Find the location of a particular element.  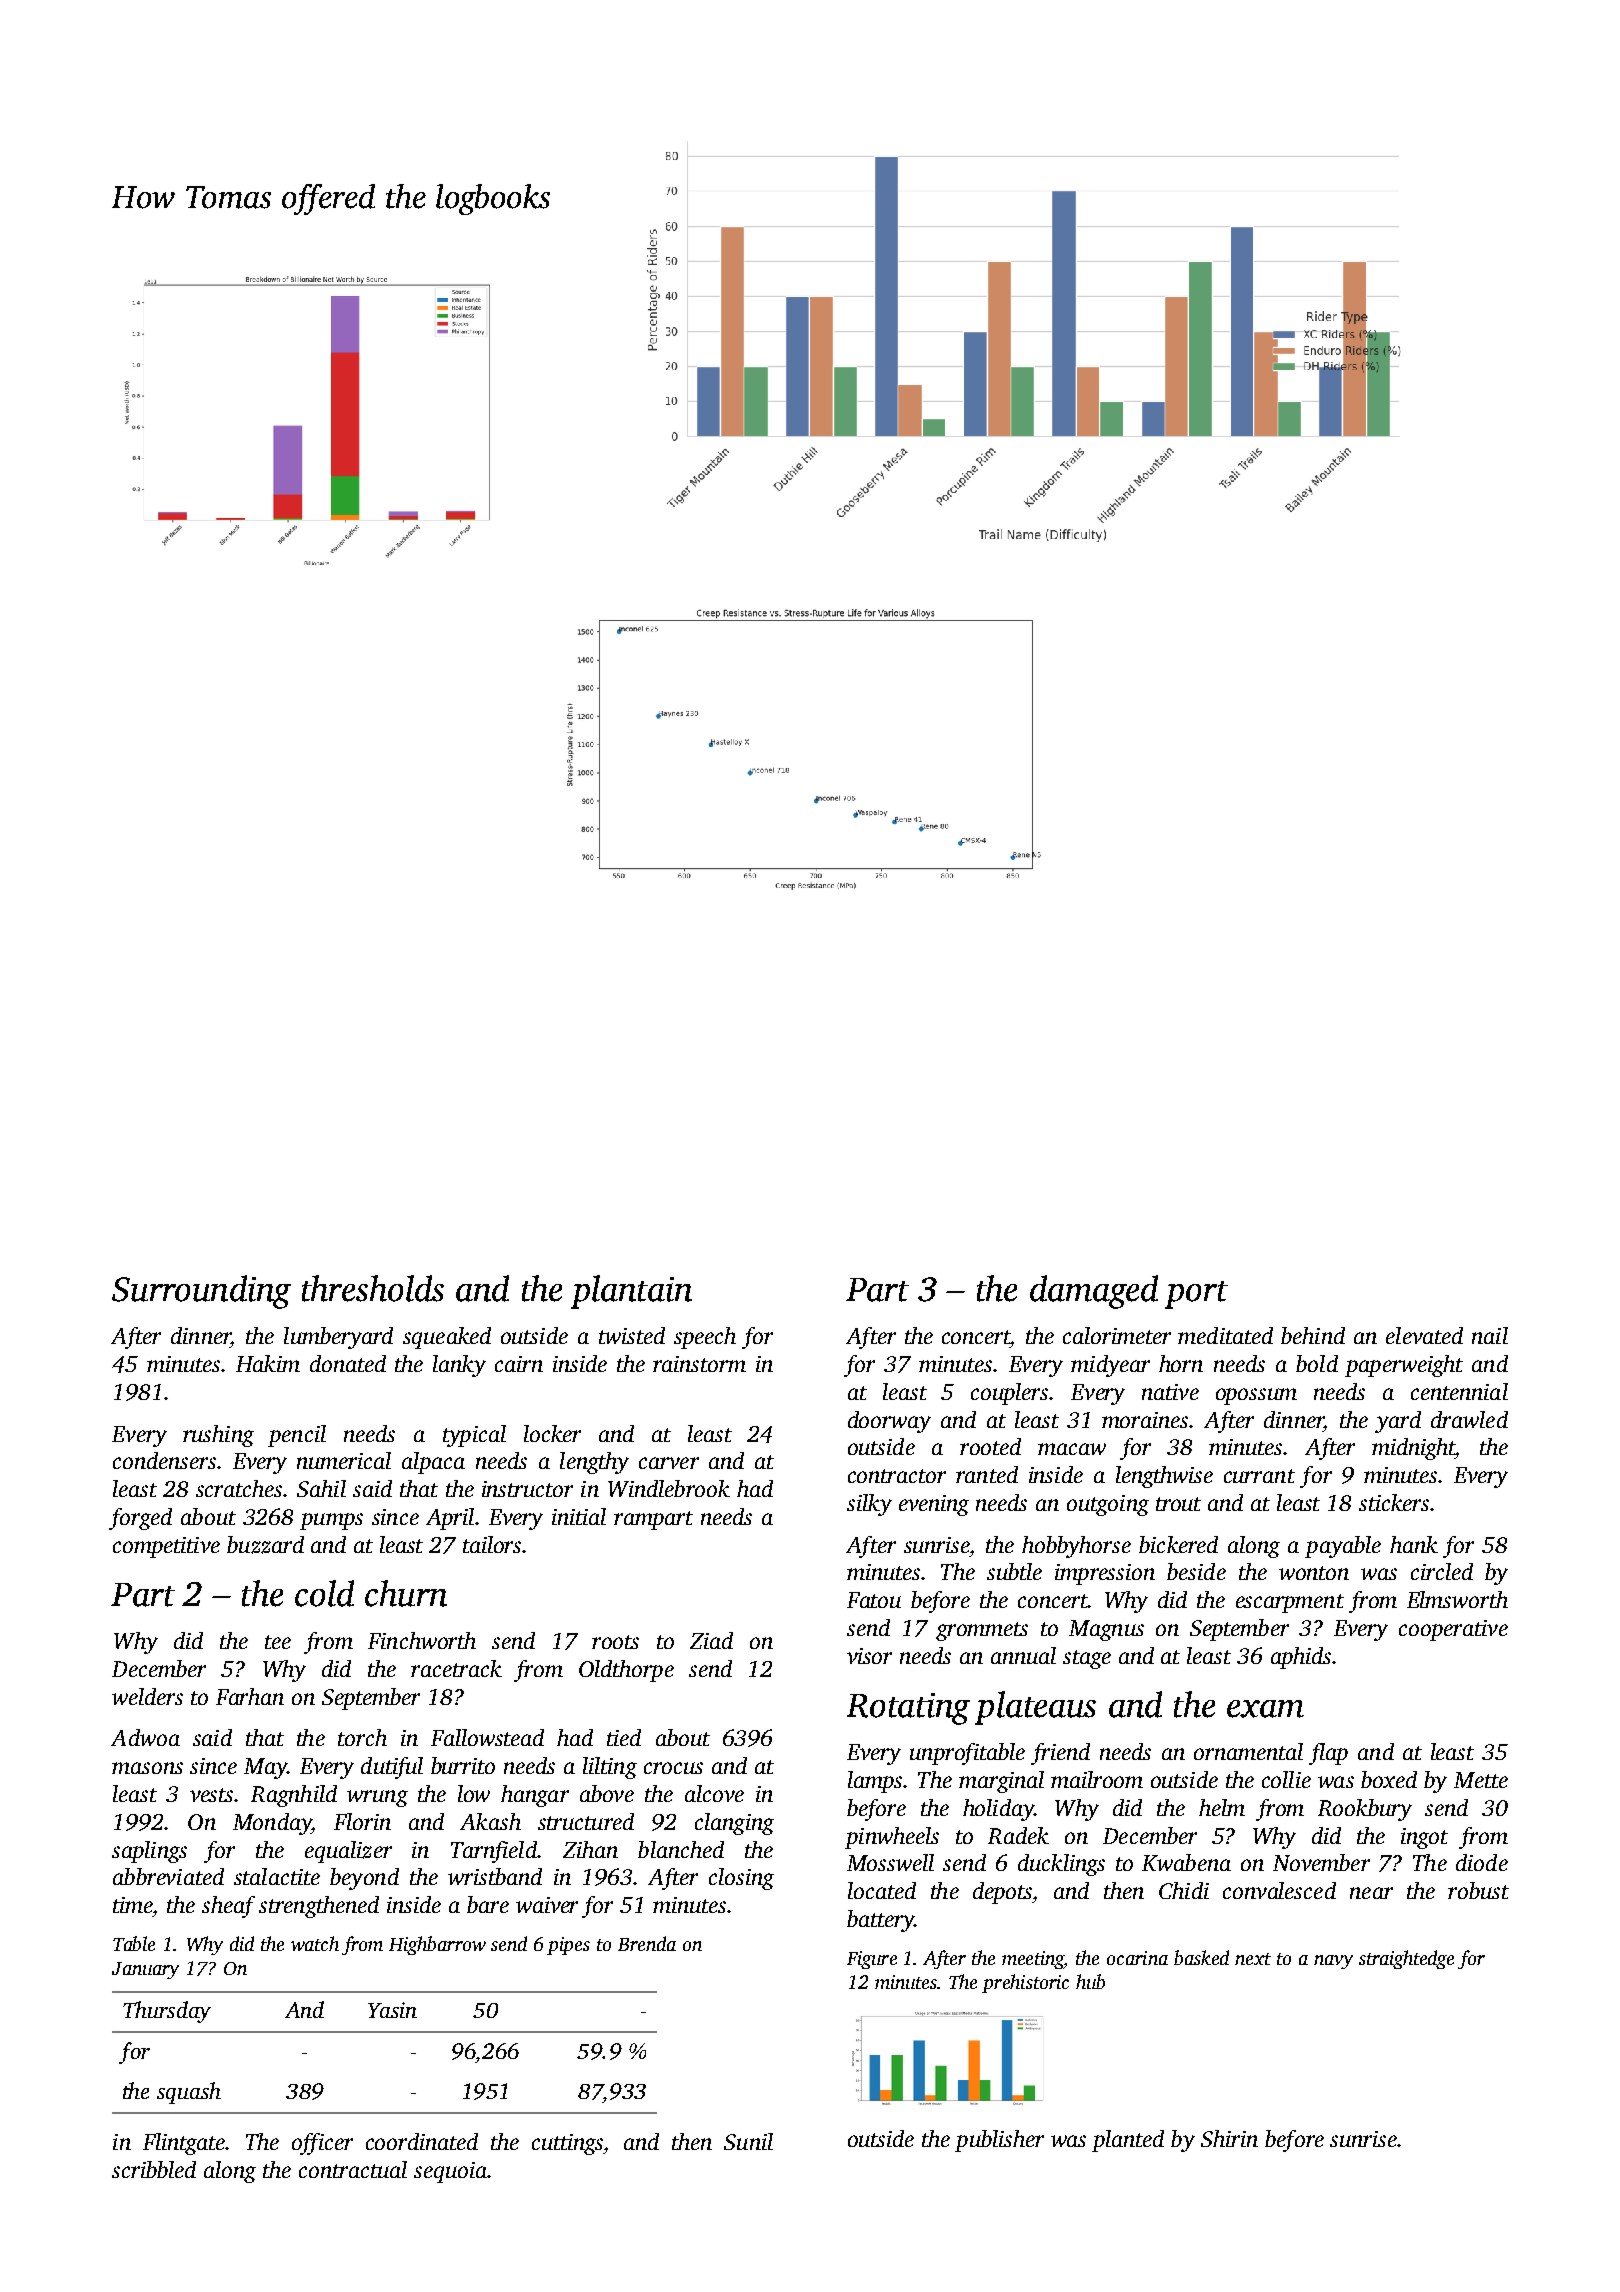

cuttings is located at coordinates (567, 2144).
